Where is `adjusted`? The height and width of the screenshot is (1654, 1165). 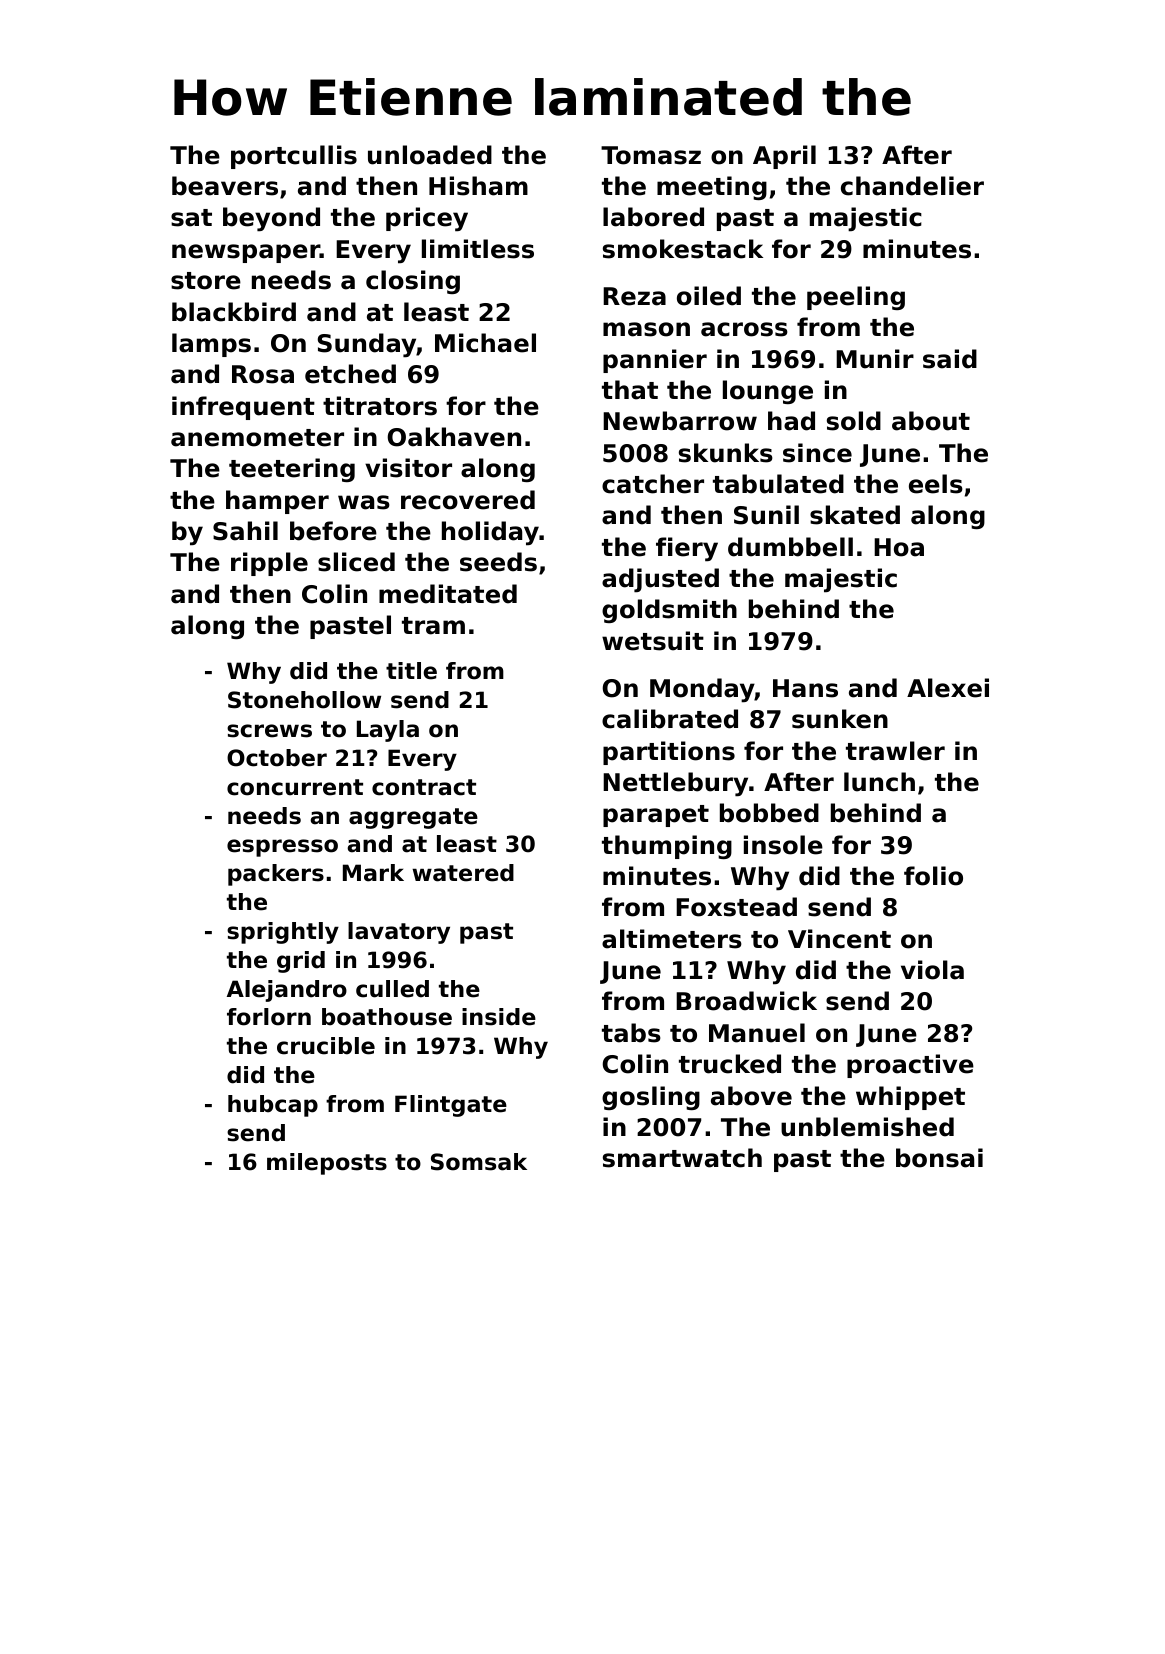
adjusted is located at coordinates (660, 580).
